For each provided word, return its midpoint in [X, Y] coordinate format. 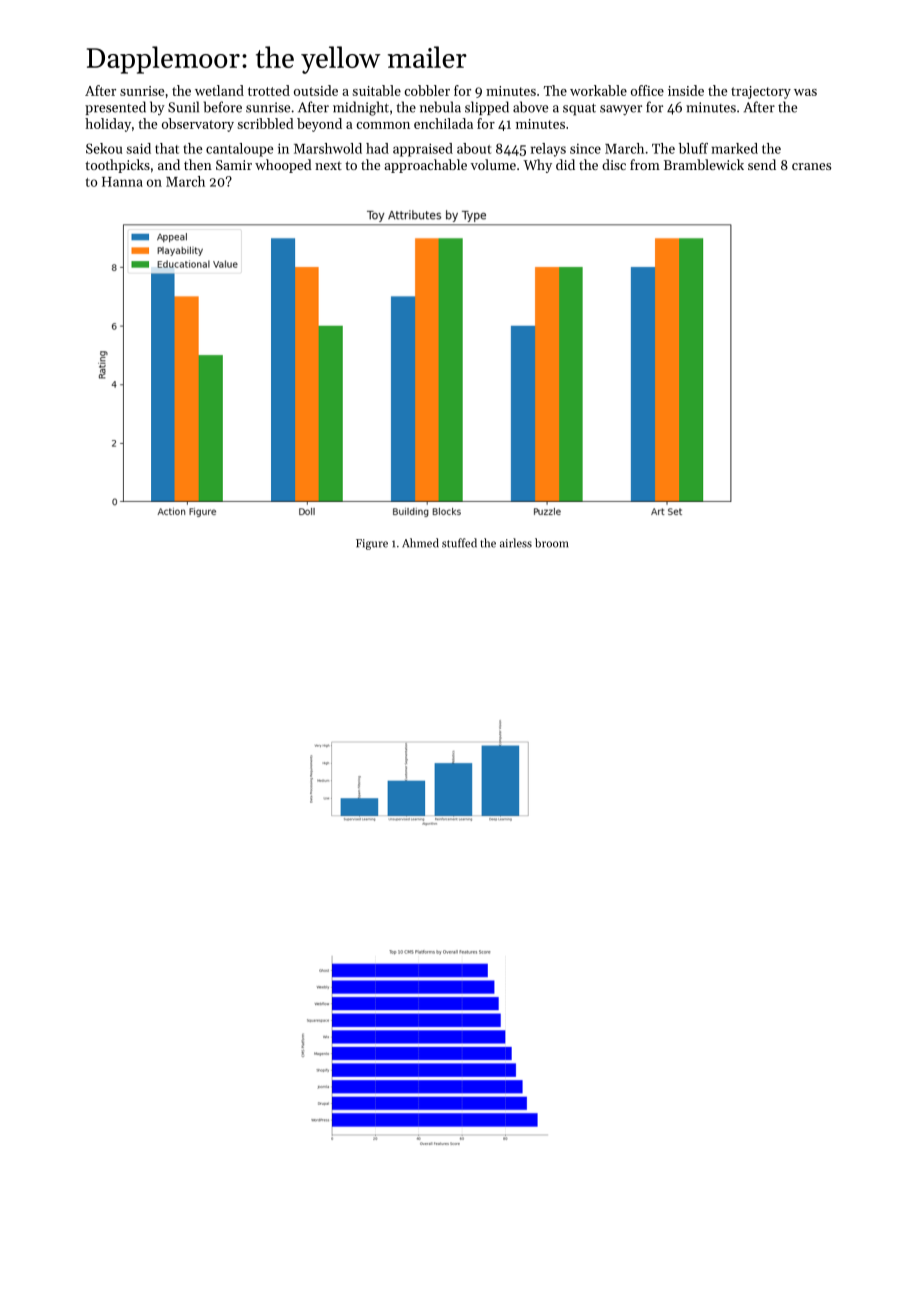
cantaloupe [239, 150]
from [645, 164]
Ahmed [420, 543]
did [565, 164]
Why [537, 166]
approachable [425, 166]
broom [551, 543]
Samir [234, 165]
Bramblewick [704, 164]
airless [516, 543]
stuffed [459, 543]
